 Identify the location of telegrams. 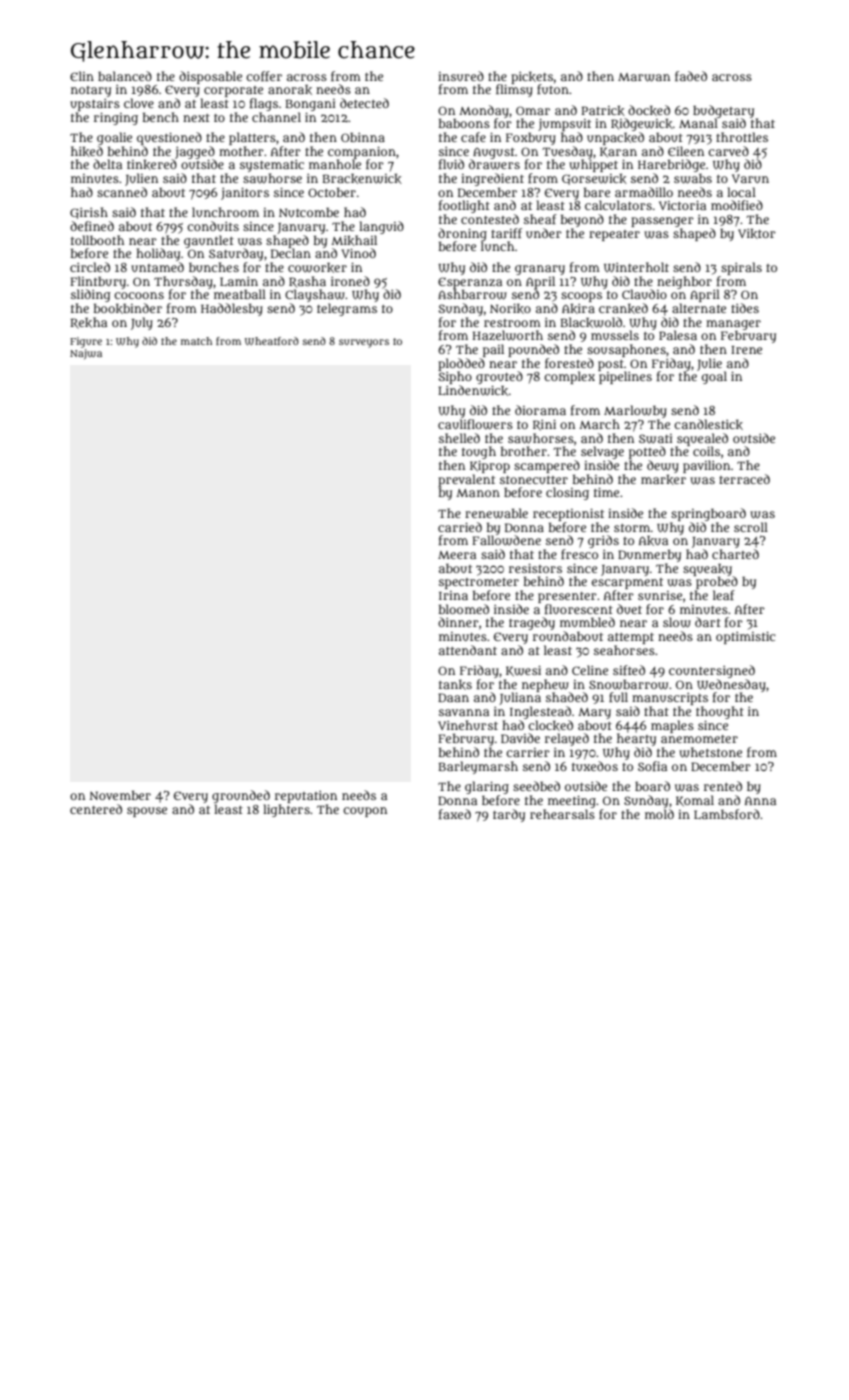
(347, 309).
